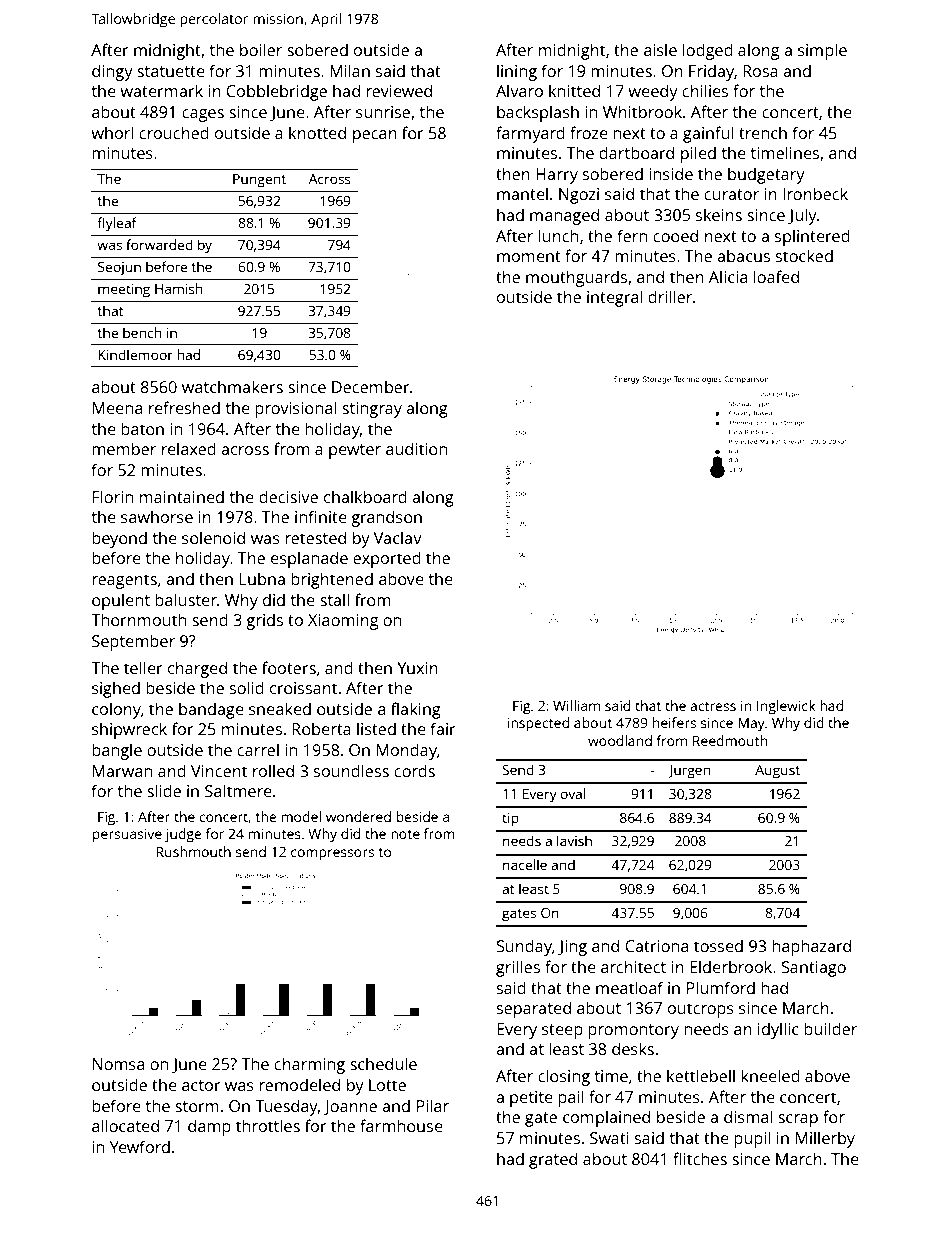 Image resolution: width=952 pixels, height=1233 pixels. What do you see at coordinates (259, 181) in the screenshot?
I see `Pungent` at bounding box center [259, 181].
